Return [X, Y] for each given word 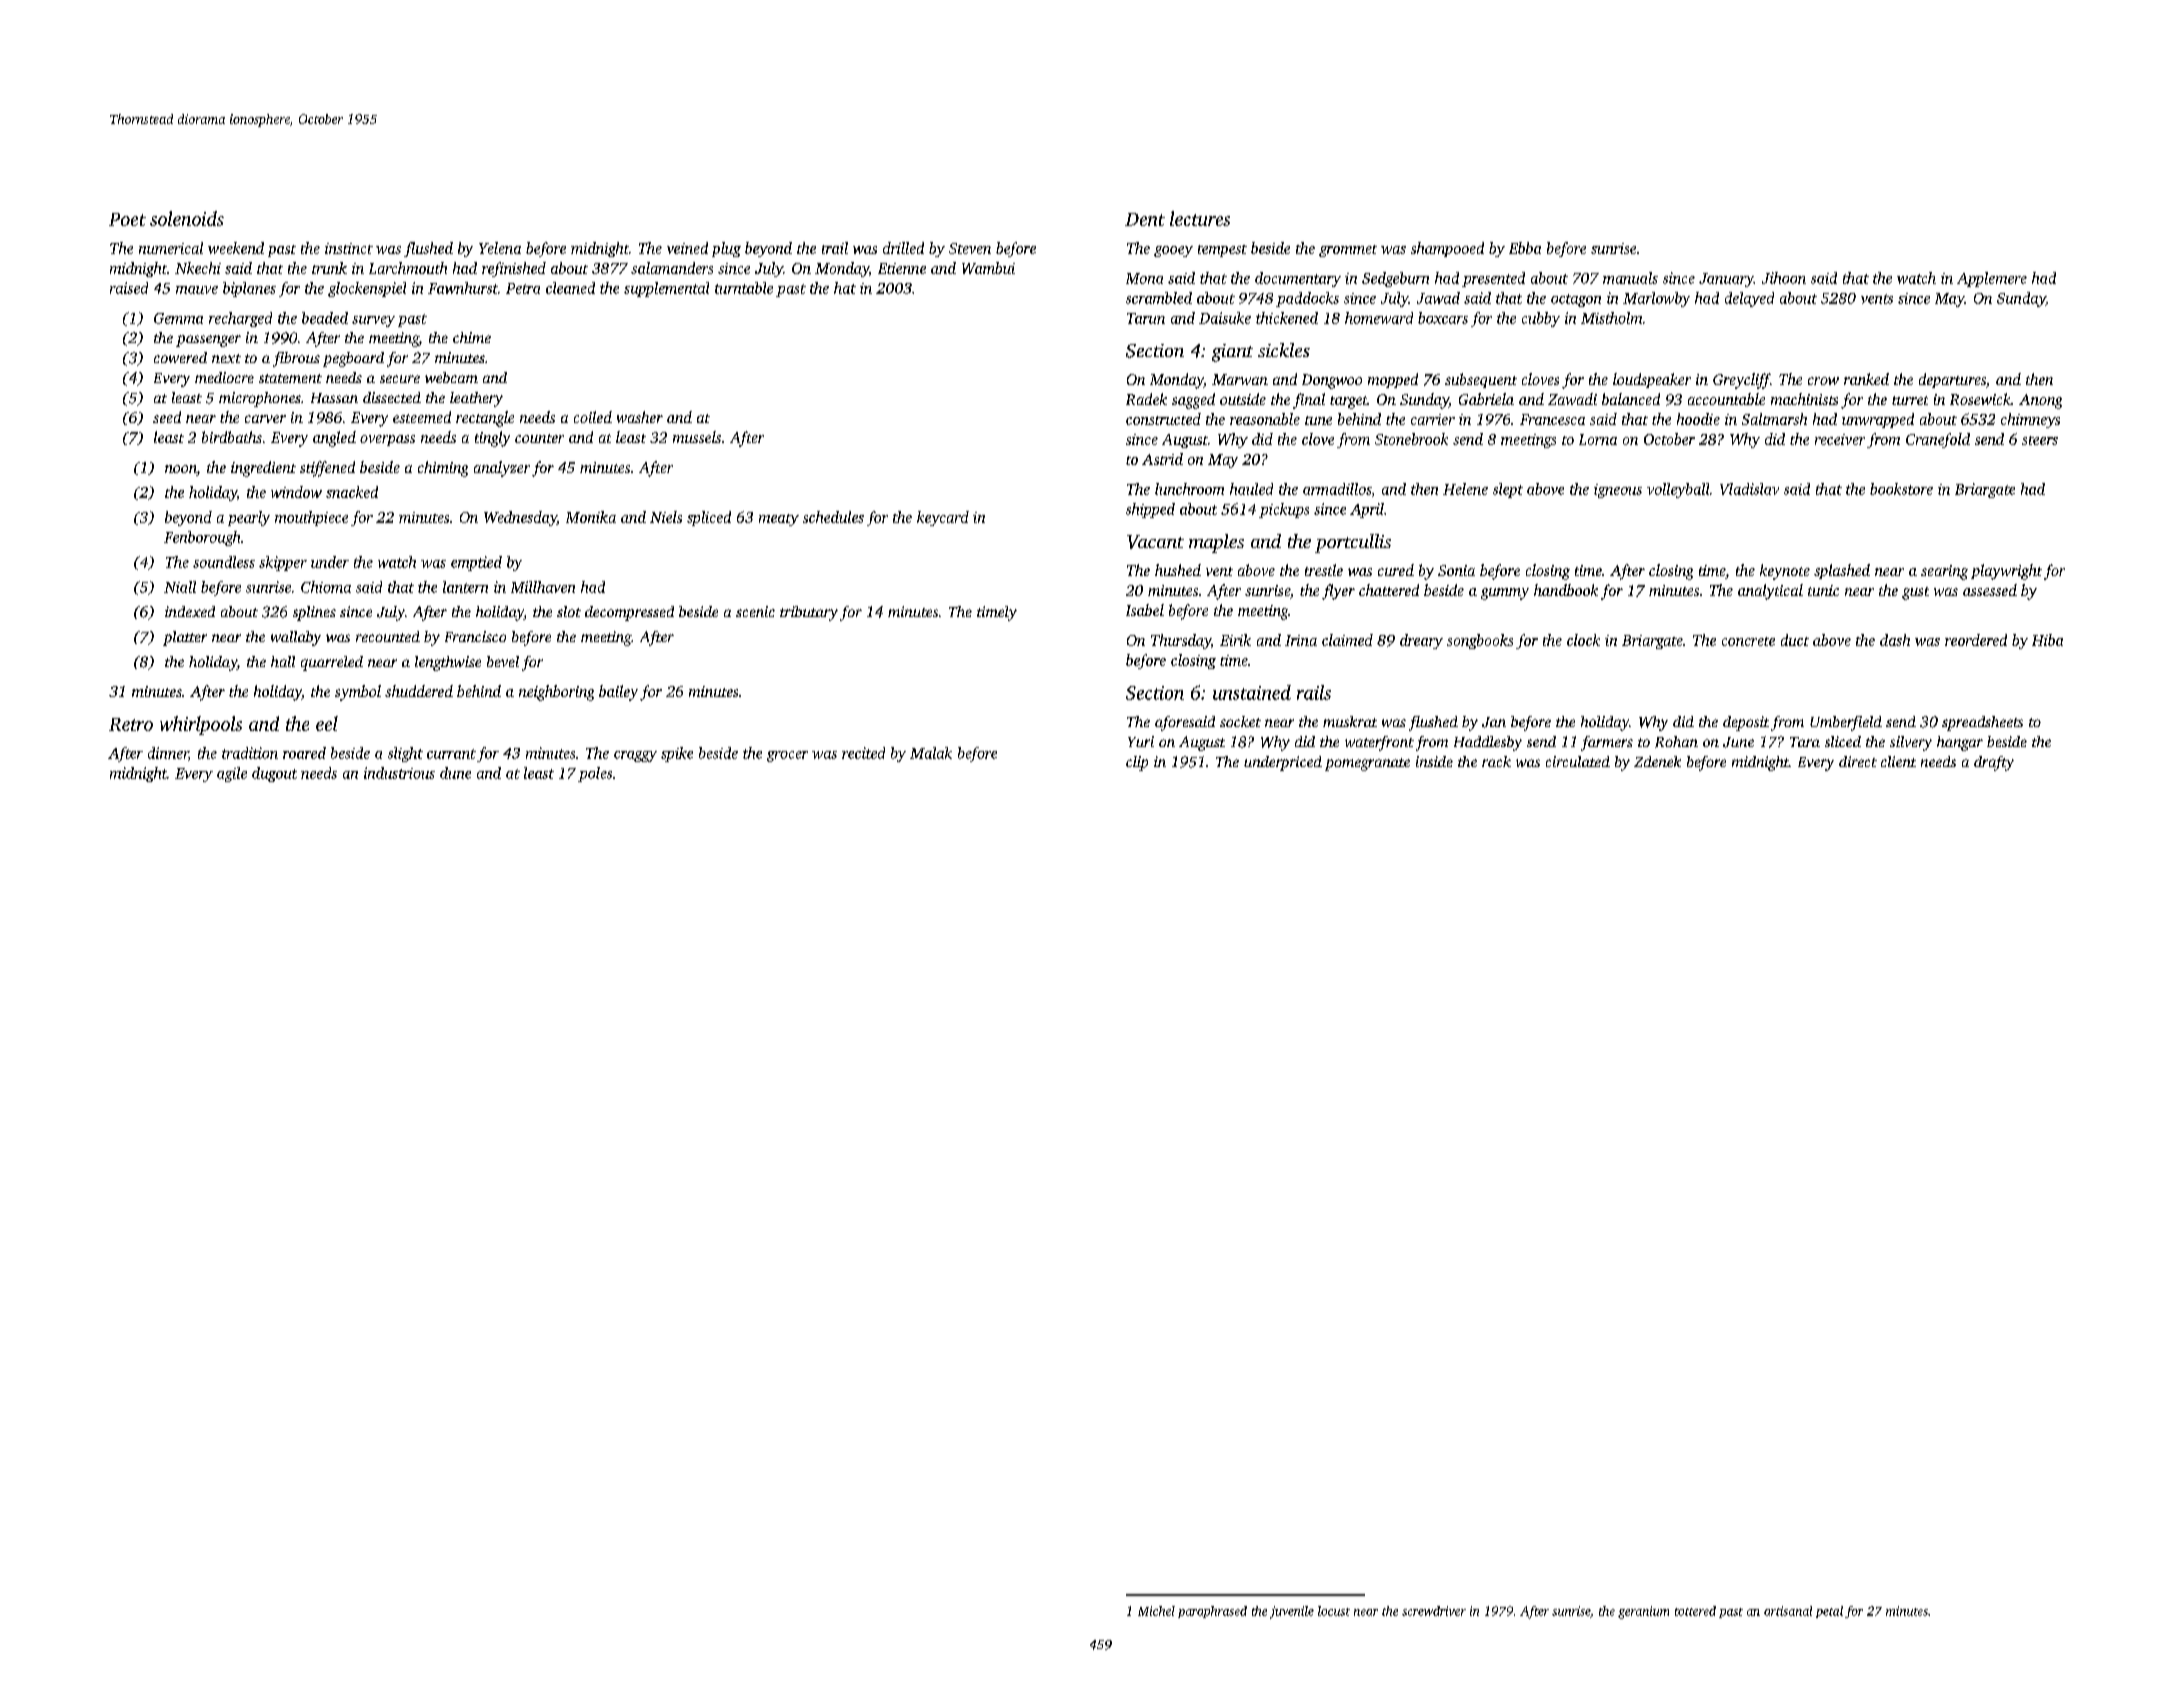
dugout [274, 774]
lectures [1200, 218]
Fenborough [202, 538]
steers [2040, 440]
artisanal [1788, 1611]
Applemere [1992, 279]
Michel [1156, 1611]
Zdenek [1657, 761]
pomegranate [1367, 764]
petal [1829, 1612]
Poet [127, 219]
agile [232, 774]
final [1309, 401]
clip [1137, 763]
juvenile [1292, 1612]
